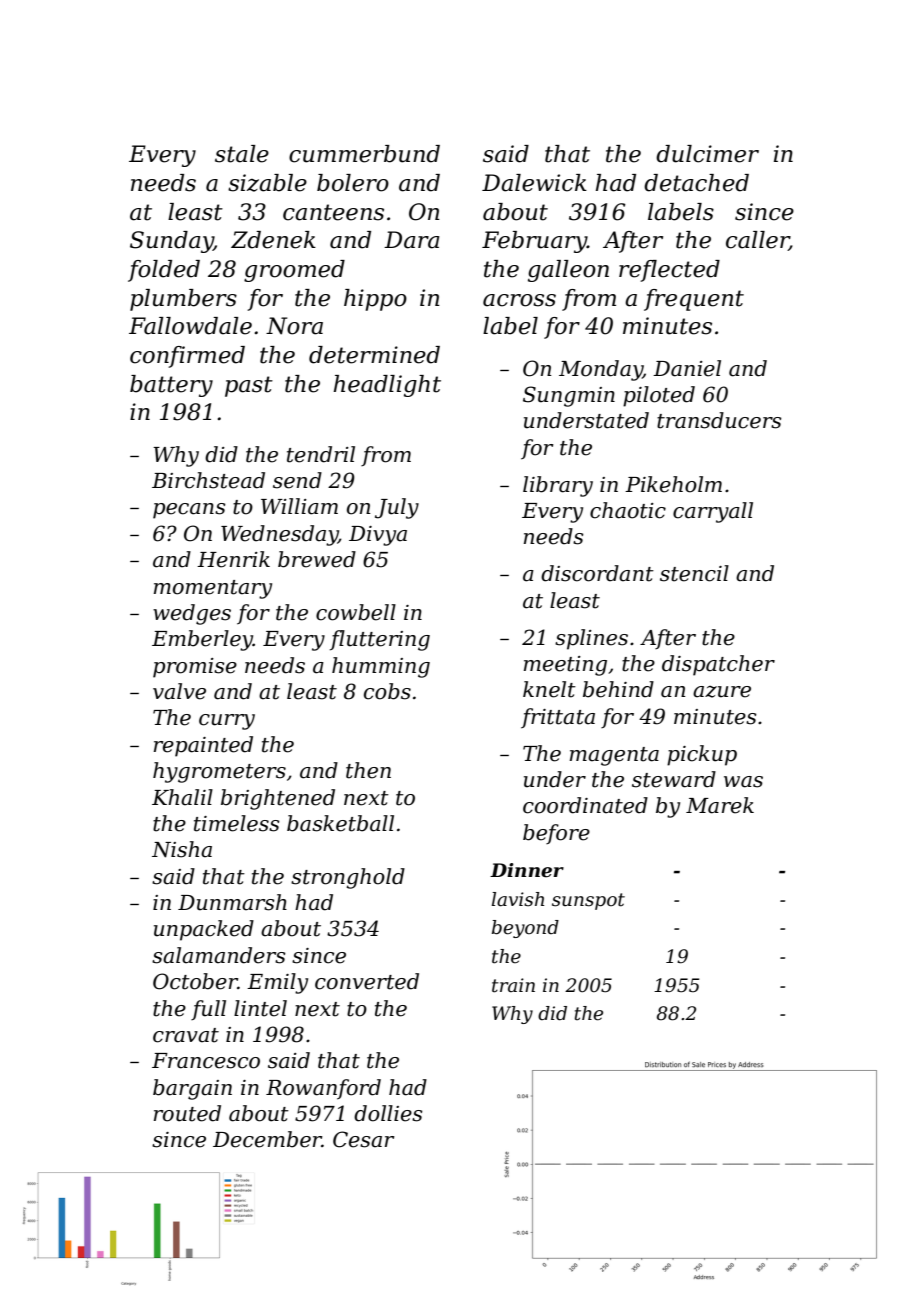  What do you see at coordinates (694, 573) in the page?
I see `stencil` at bounding box center [694, 573].
